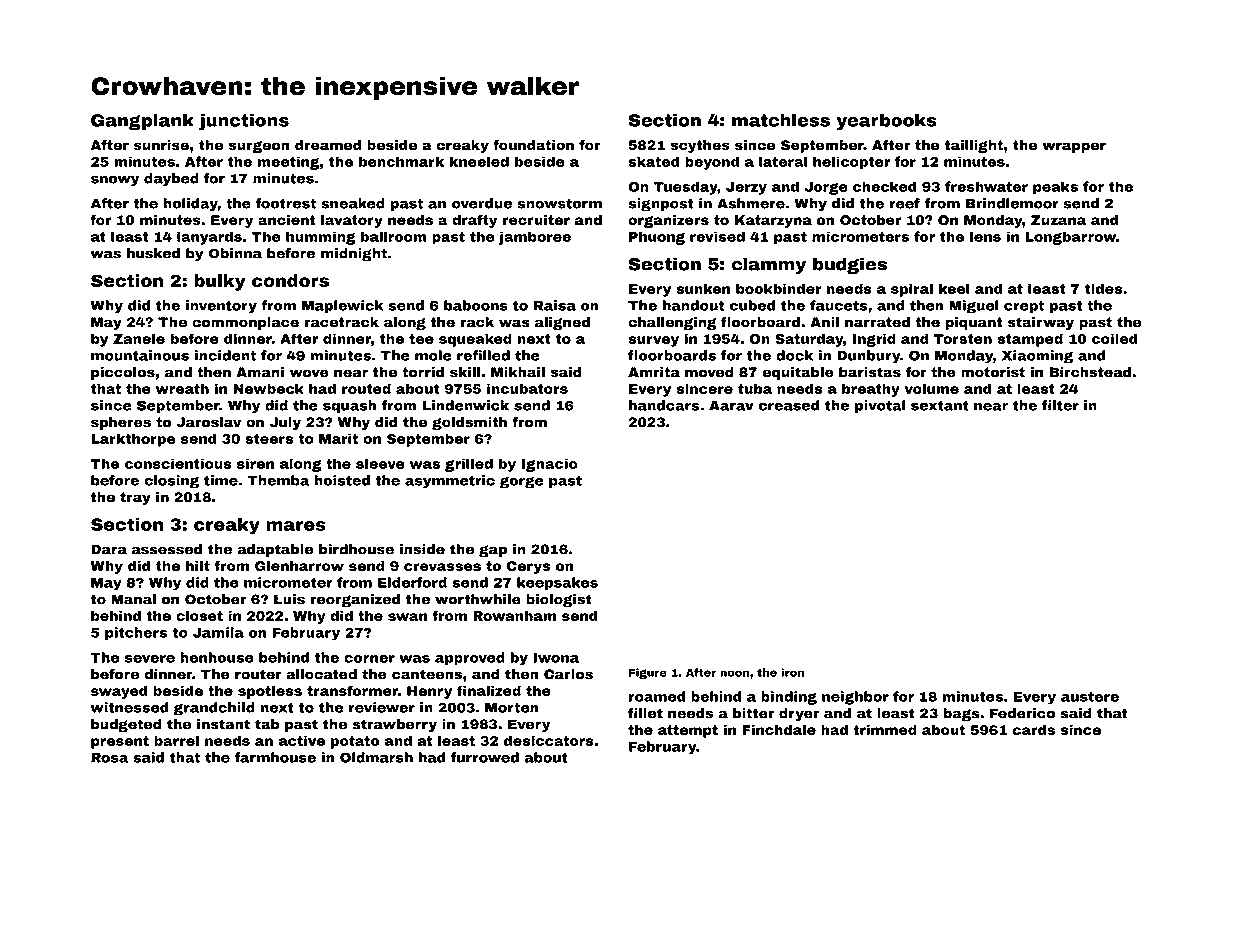  I want to click on narrated, so click(877, 322).
